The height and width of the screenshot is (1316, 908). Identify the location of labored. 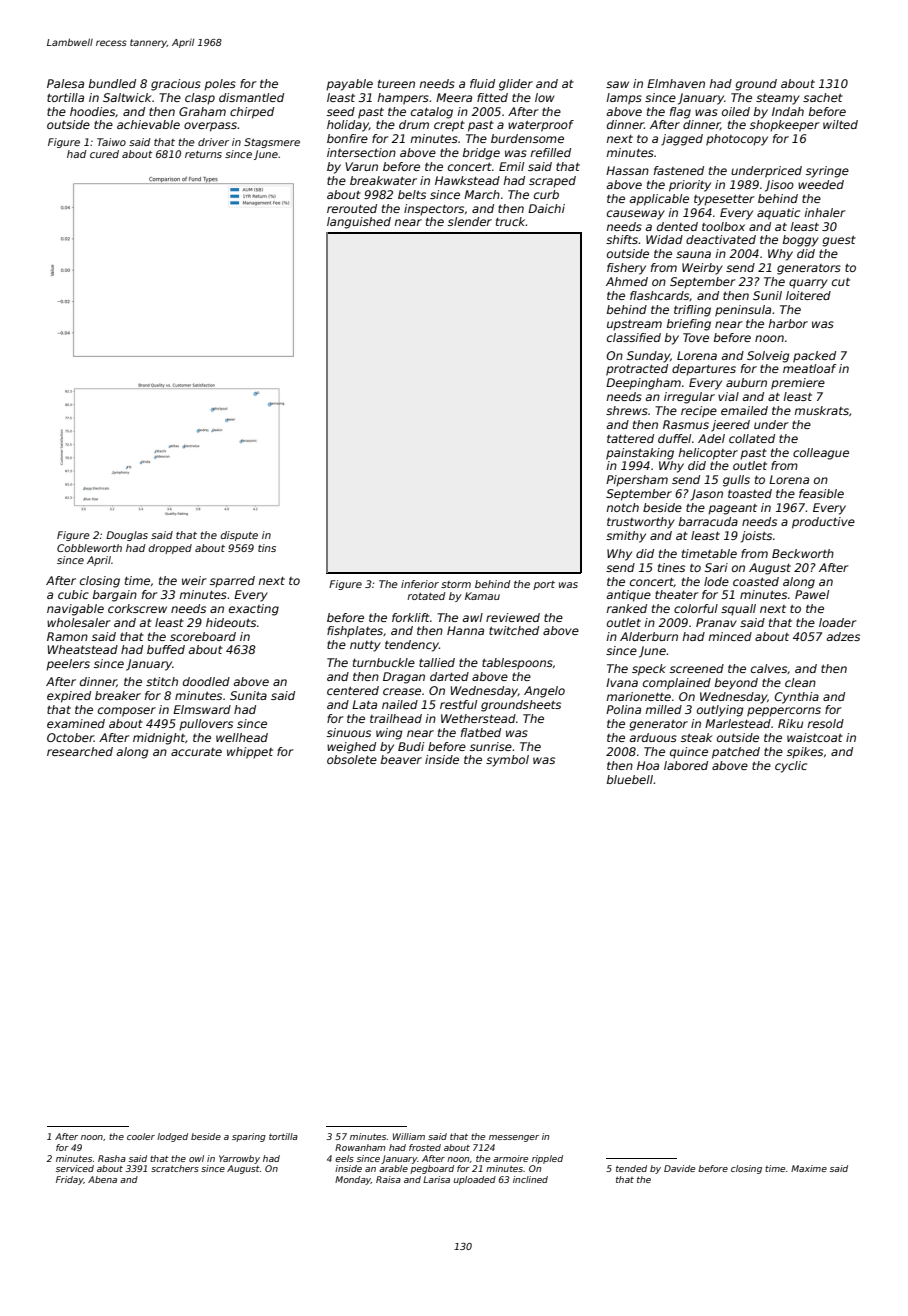
(686, 765).
